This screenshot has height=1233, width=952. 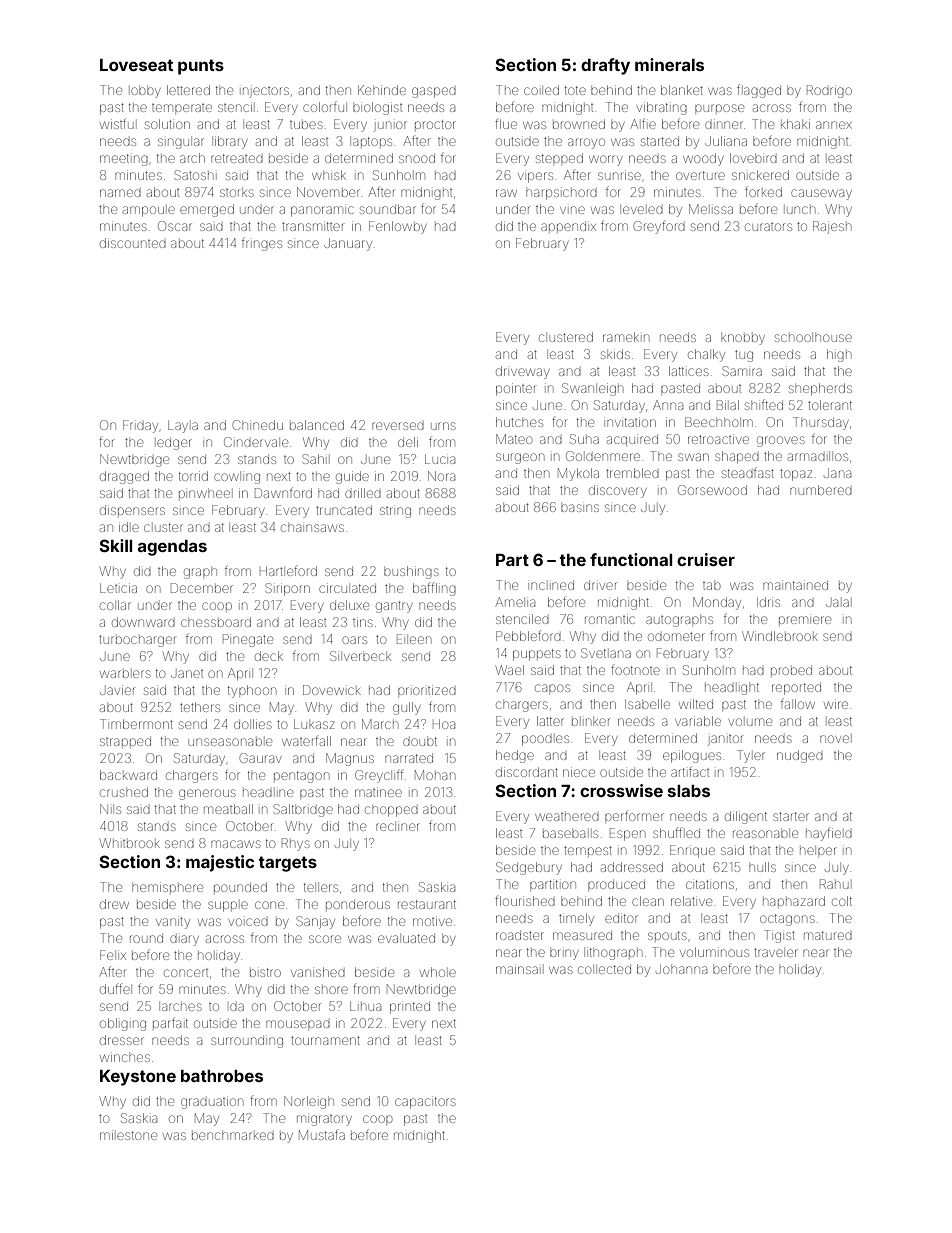 What do you see at coordinates (427, 690) in the screenshot?
I see `prioritized` at bounding box center [427, 690].
